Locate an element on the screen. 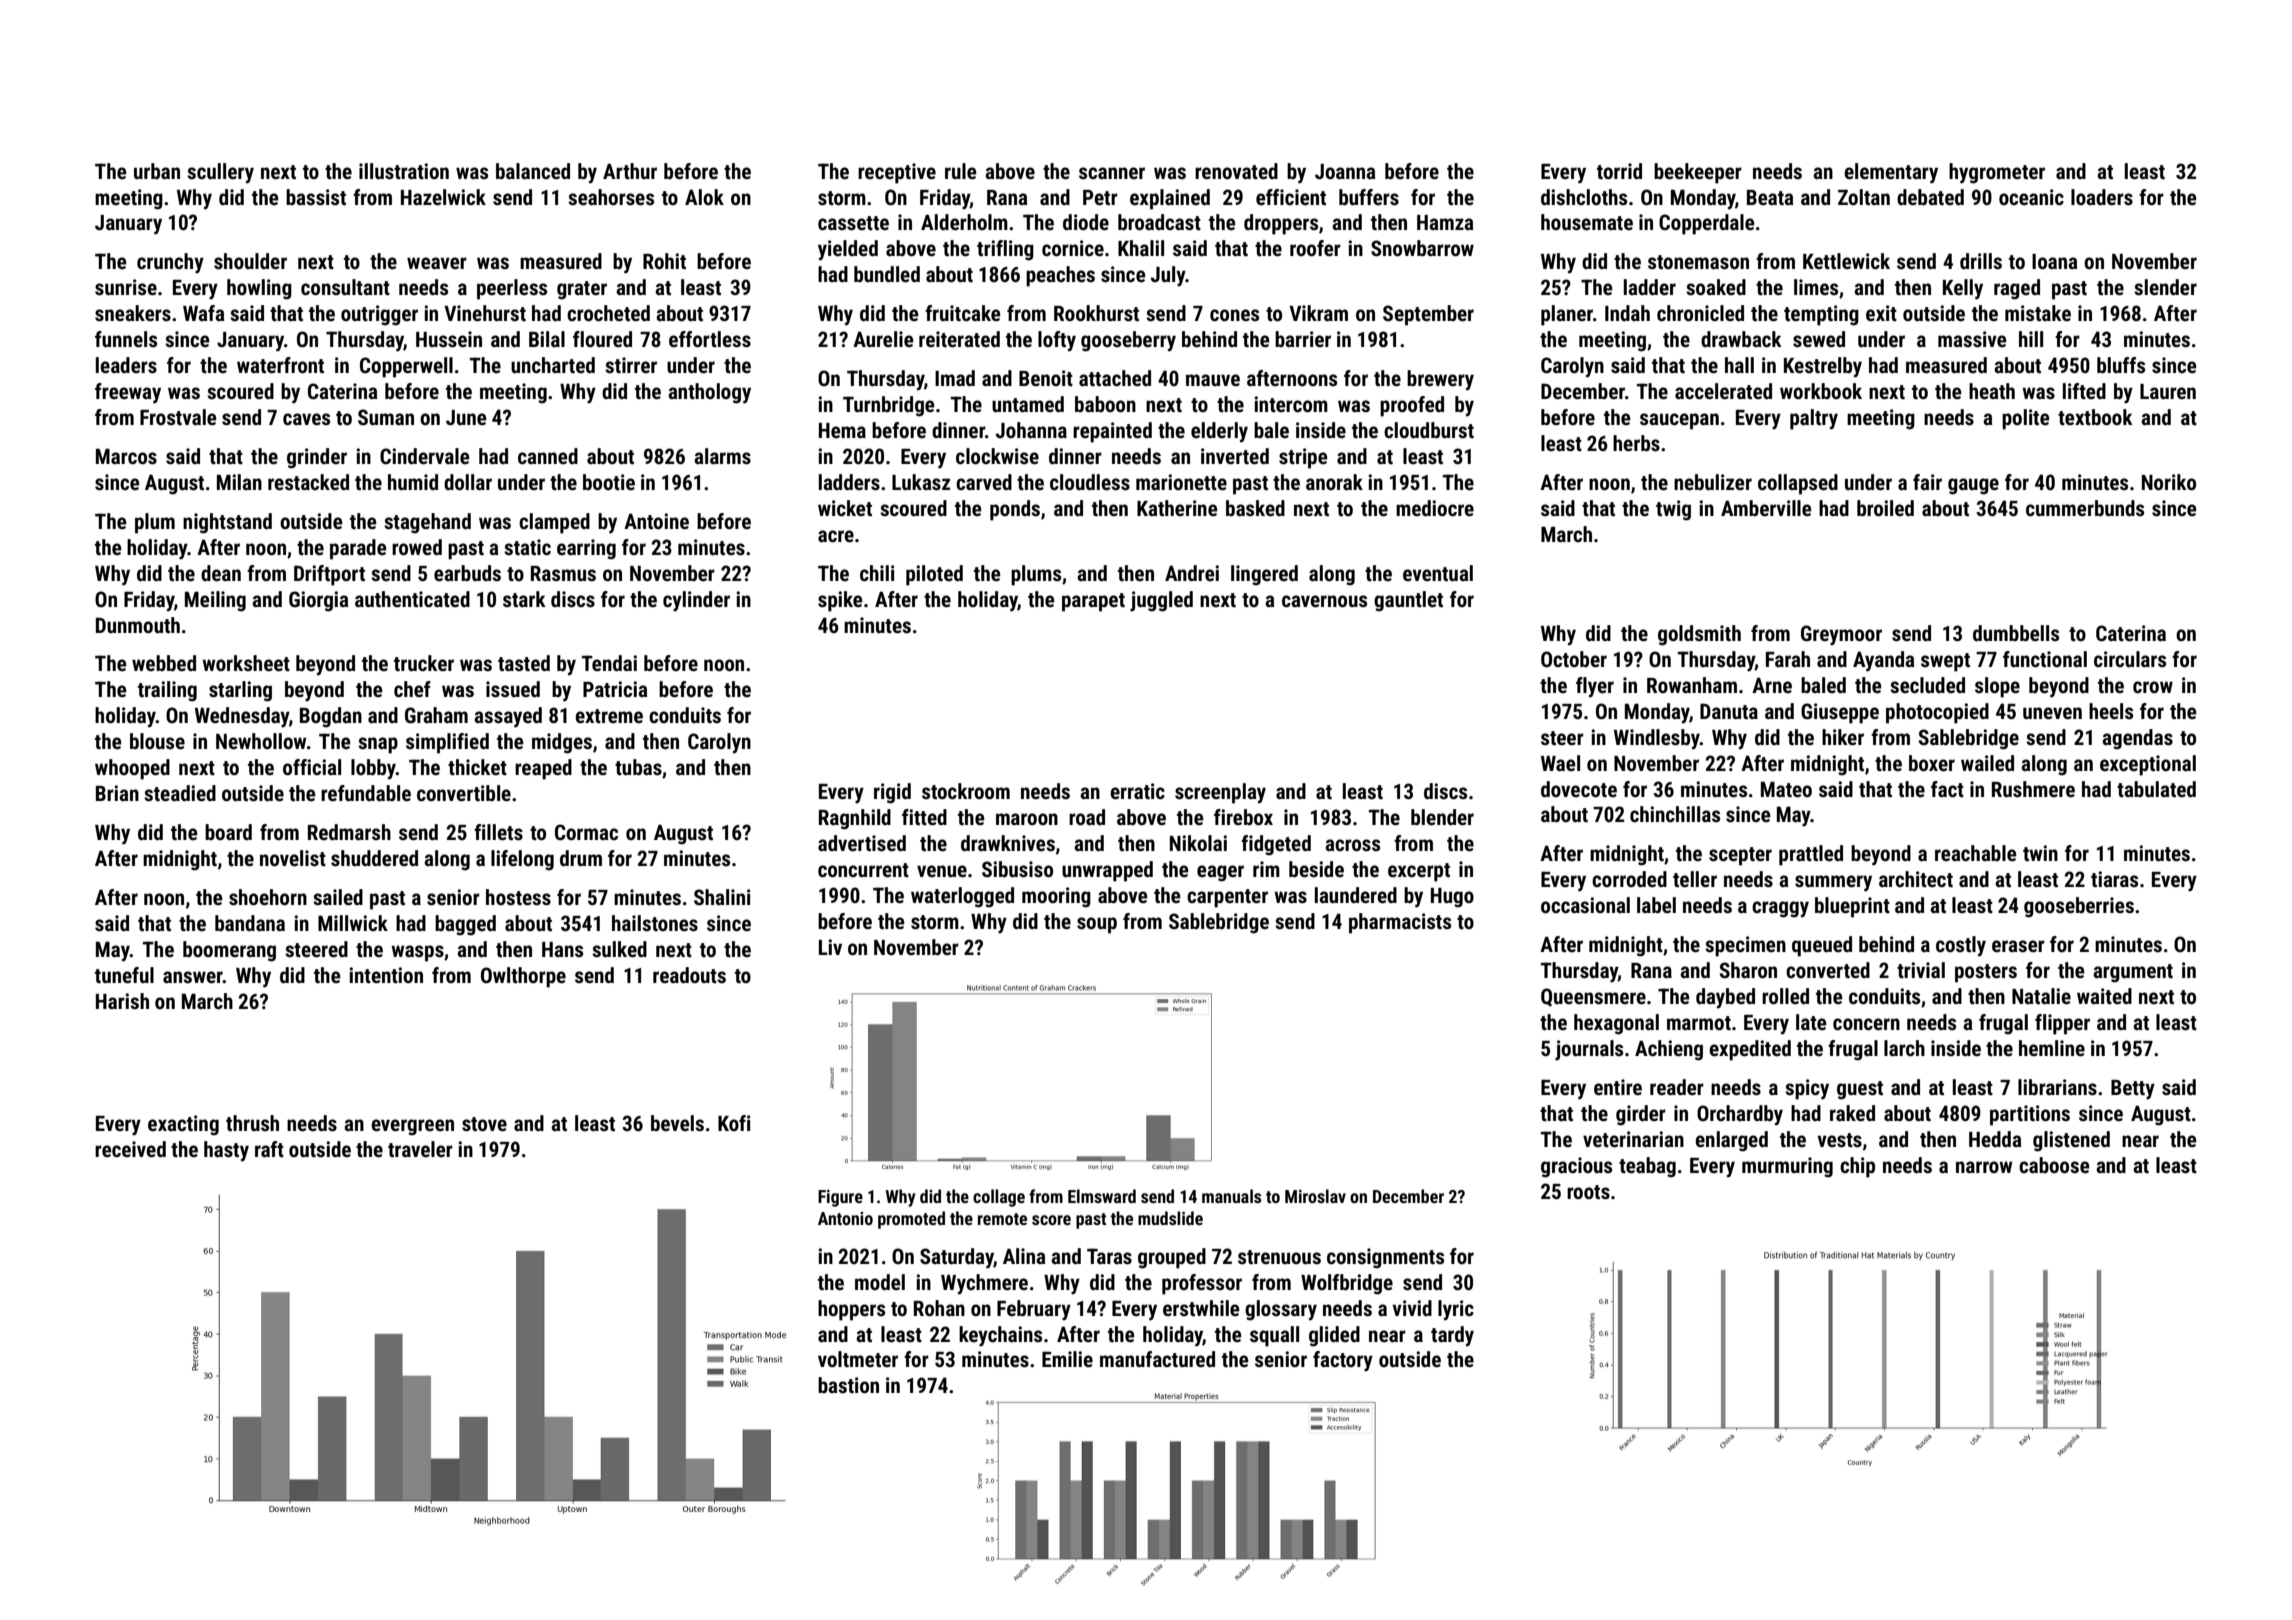  Noriko is located at coordinates (2169, 482).
